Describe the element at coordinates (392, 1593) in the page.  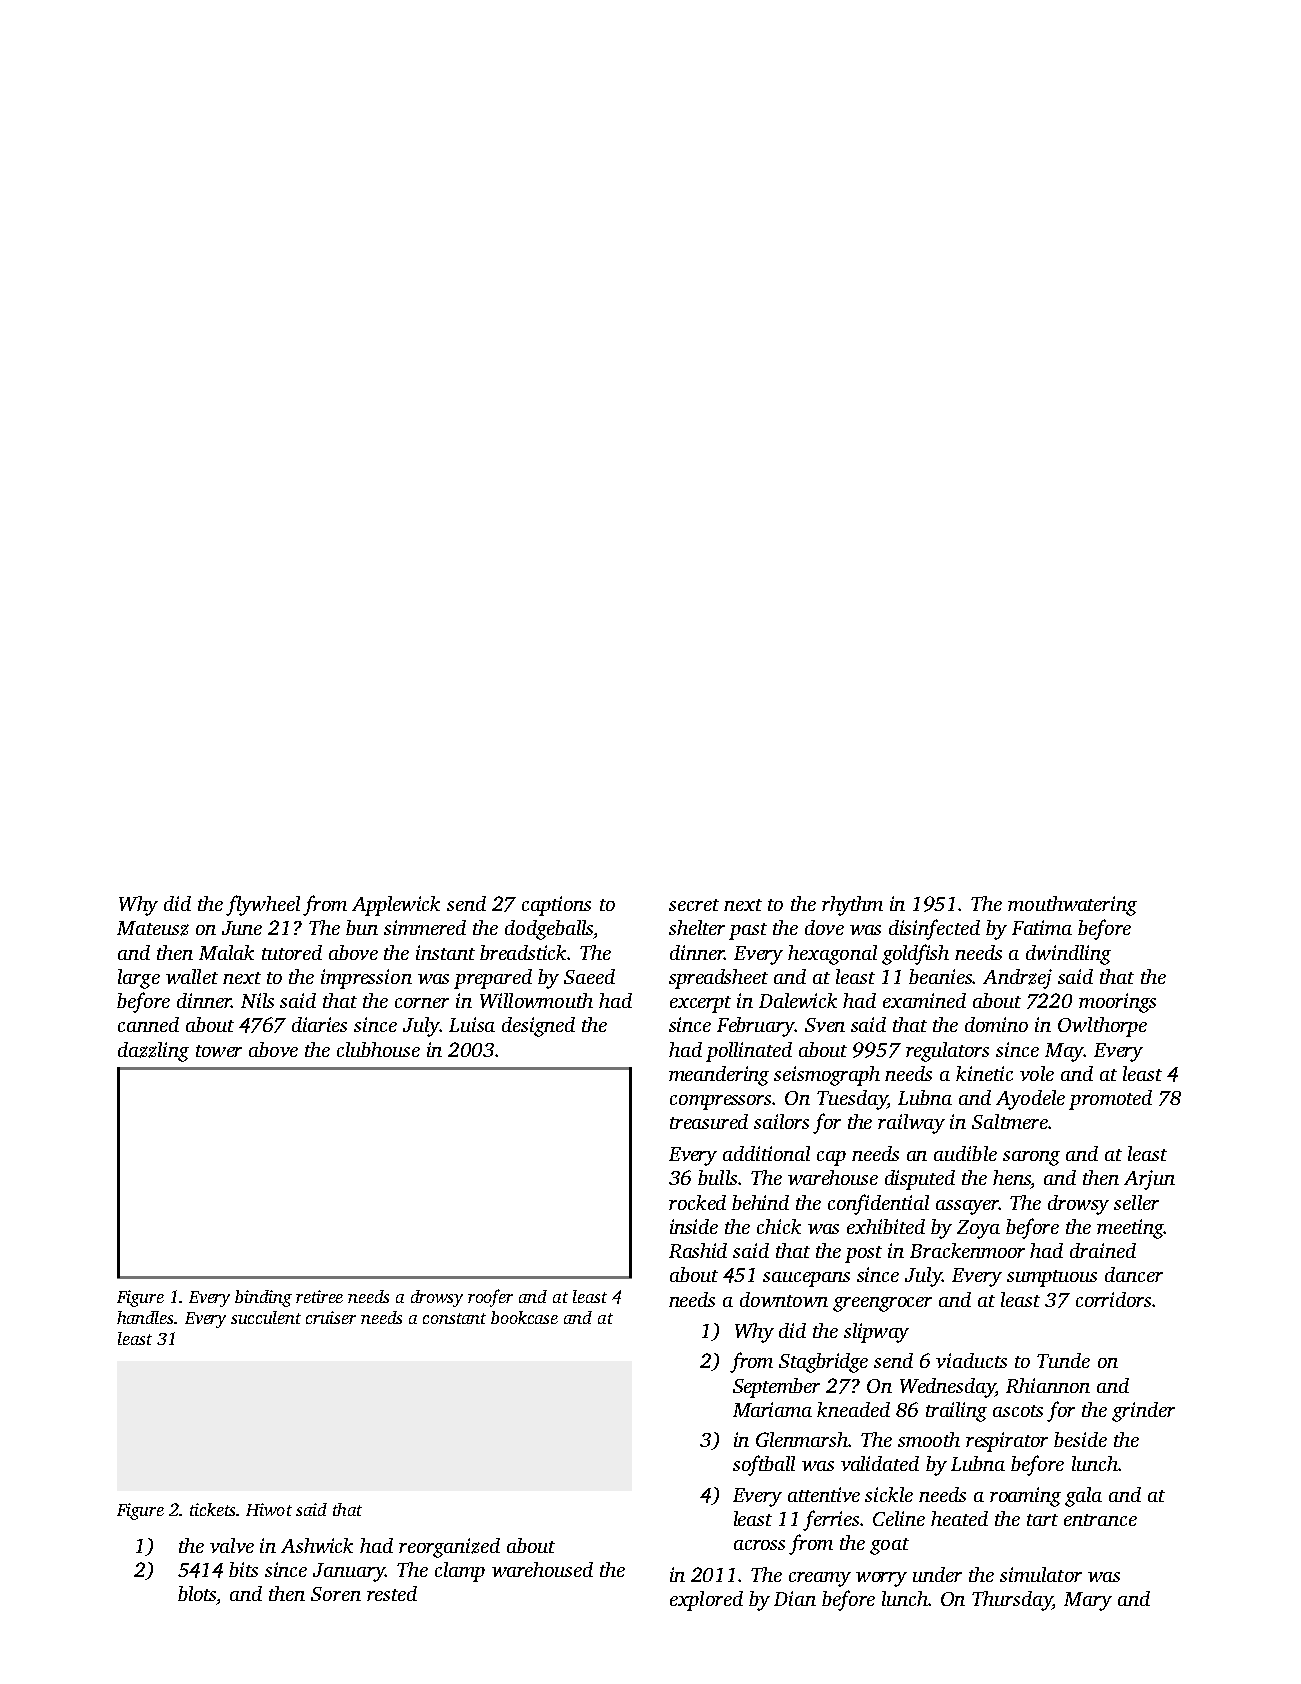
I see `rested` at that location.
